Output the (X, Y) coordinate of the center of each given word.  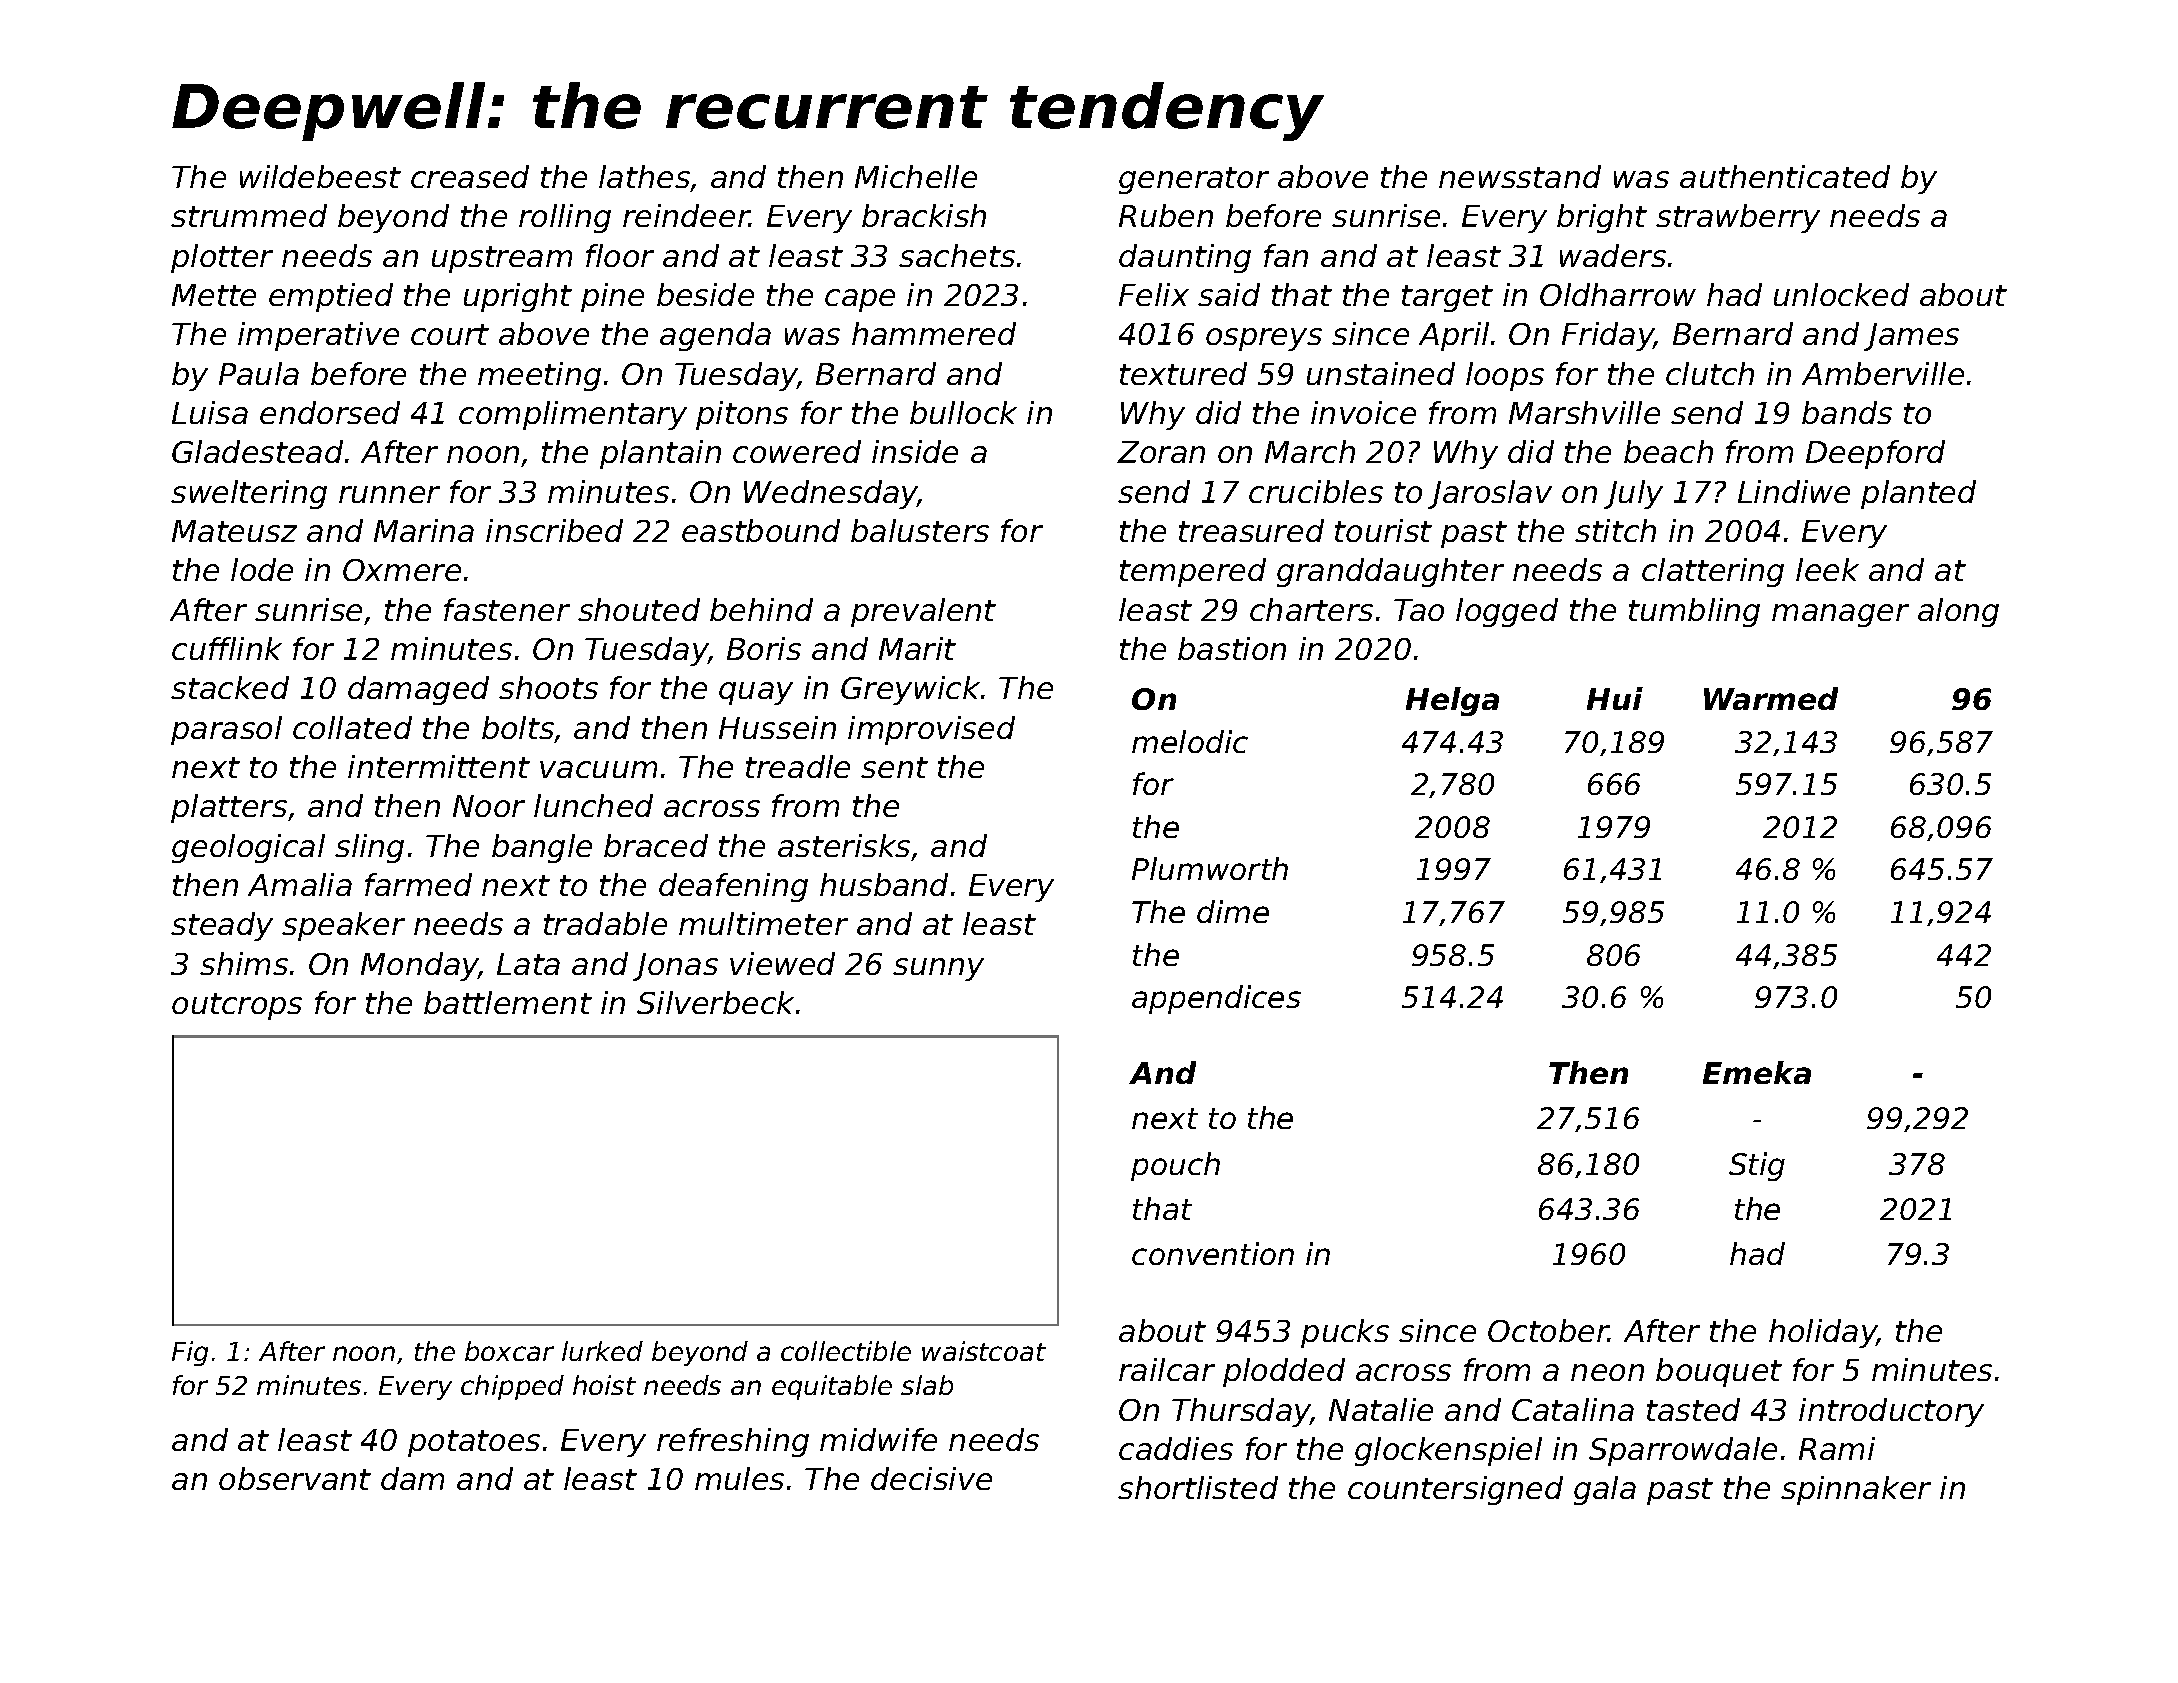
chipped (512, 1387)
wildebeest (320, 176)
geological (248, 848)
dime (1233, 911)
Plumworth (1210, 868)
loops (1505, 376)
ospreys (1264, 339)
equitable (832, 1387)
